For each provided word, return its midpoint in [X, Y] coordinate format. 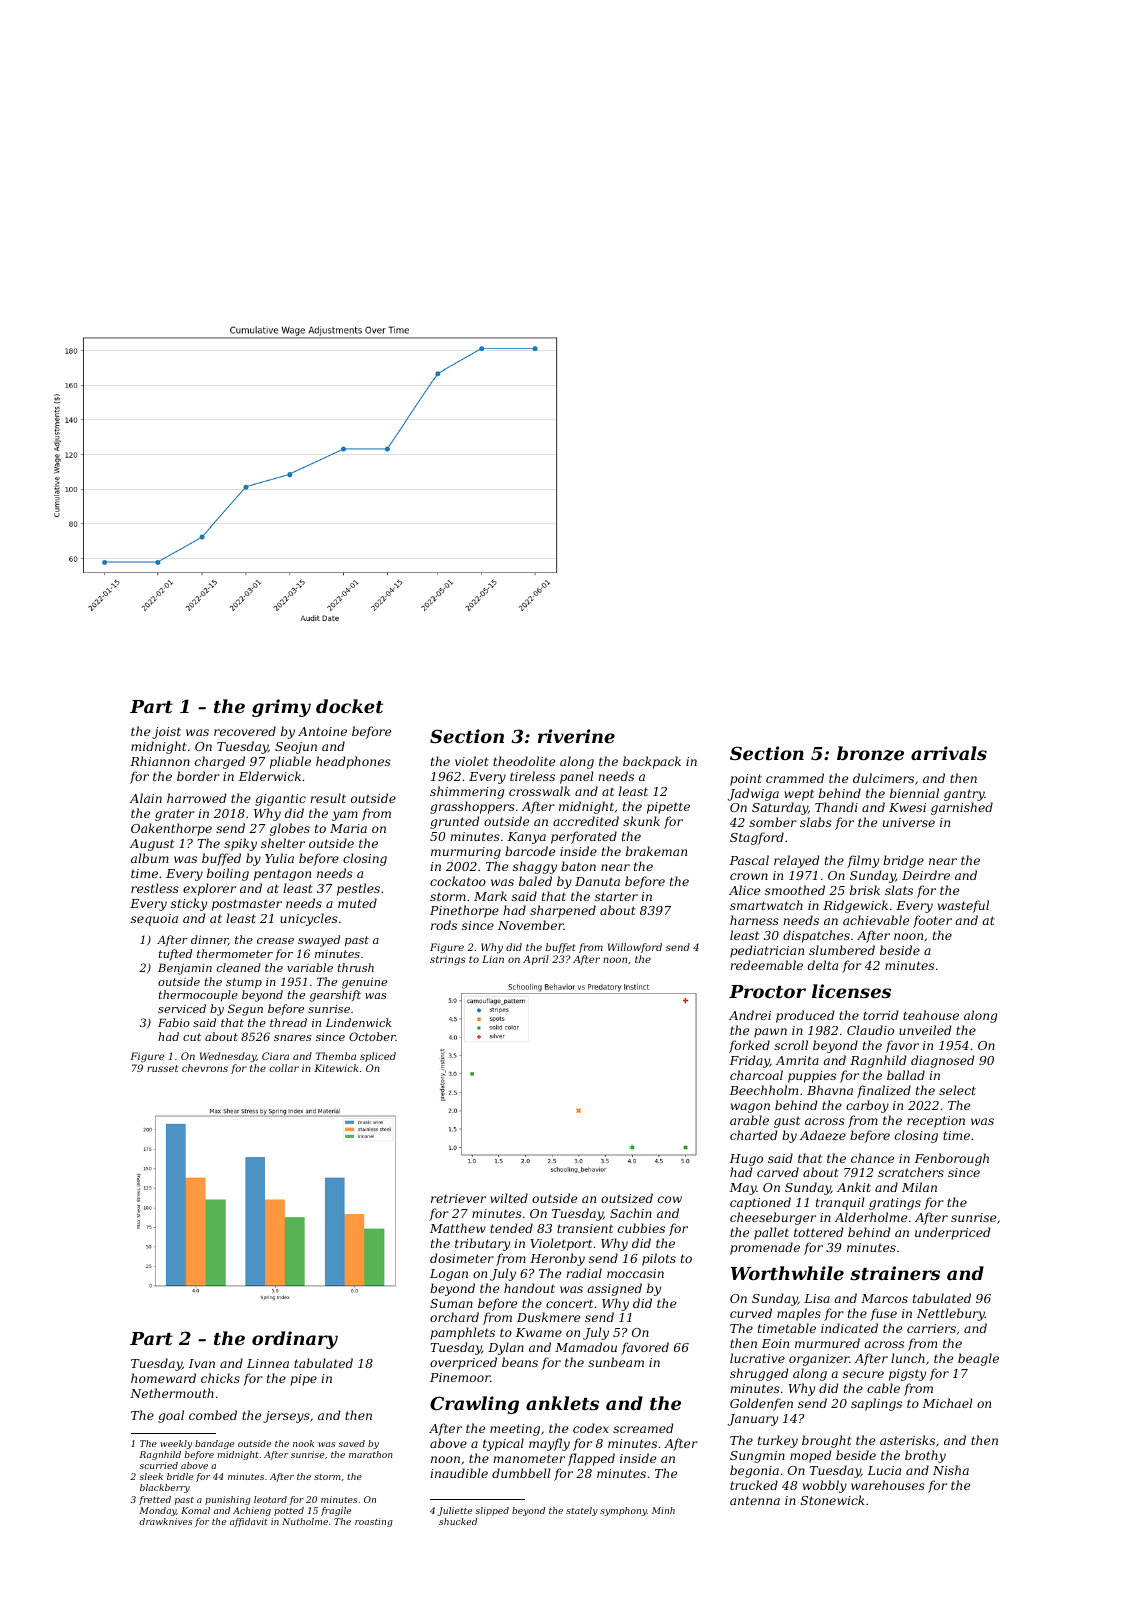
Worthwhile [787, 1273]
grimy [281, 708]
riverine [576, 736]
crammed [795, 778]
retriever [458, 1198]
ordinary [295, 1340]
